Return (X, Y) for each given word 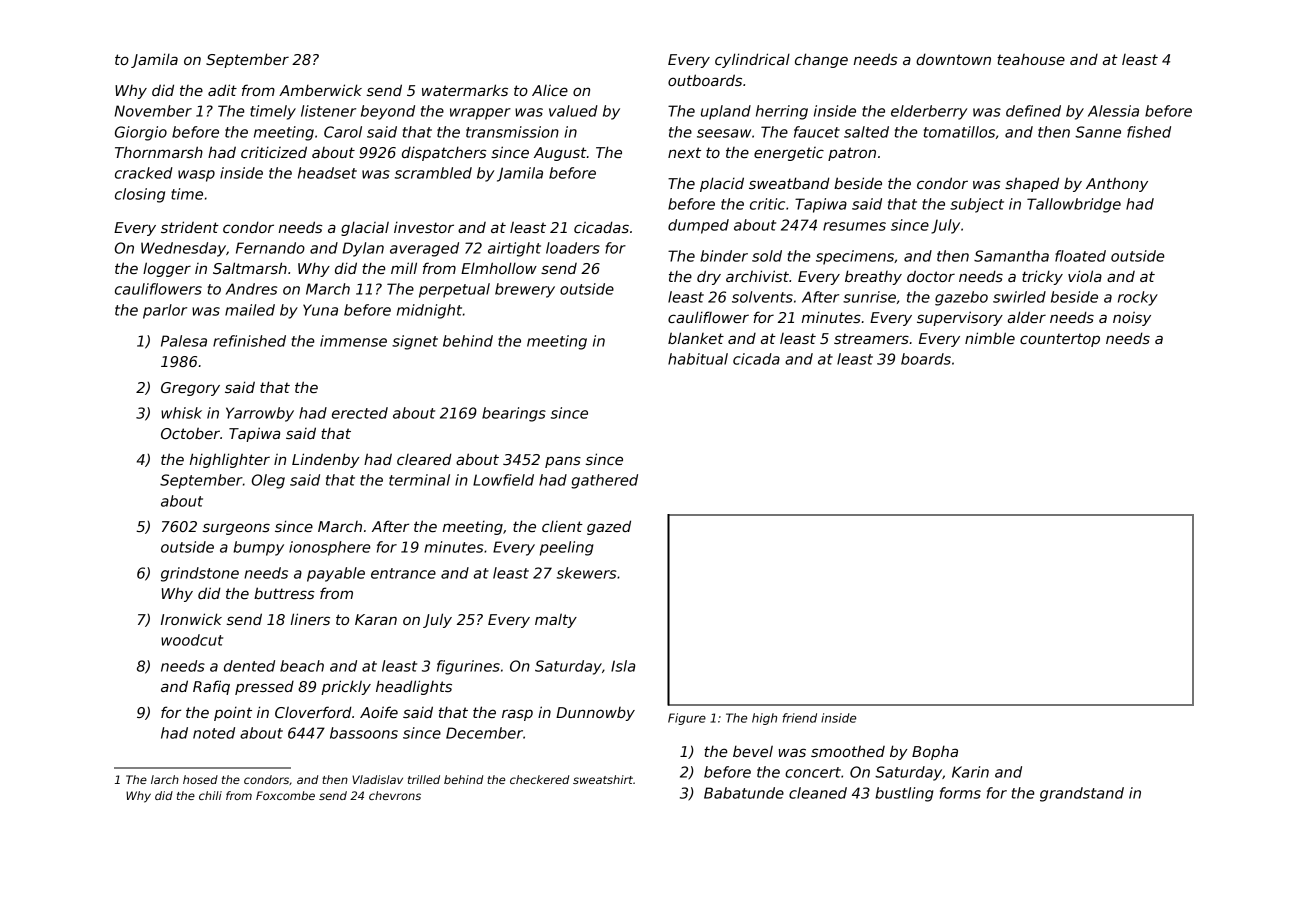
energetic (789, 154)
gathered (604, 481)
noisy (1132, 318)
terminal (419, 480)
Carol (343, 132)
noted (214, 733)
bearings (514, 414)
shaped (1032, 184)
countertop (1060, 340)
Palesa (184, 341)
